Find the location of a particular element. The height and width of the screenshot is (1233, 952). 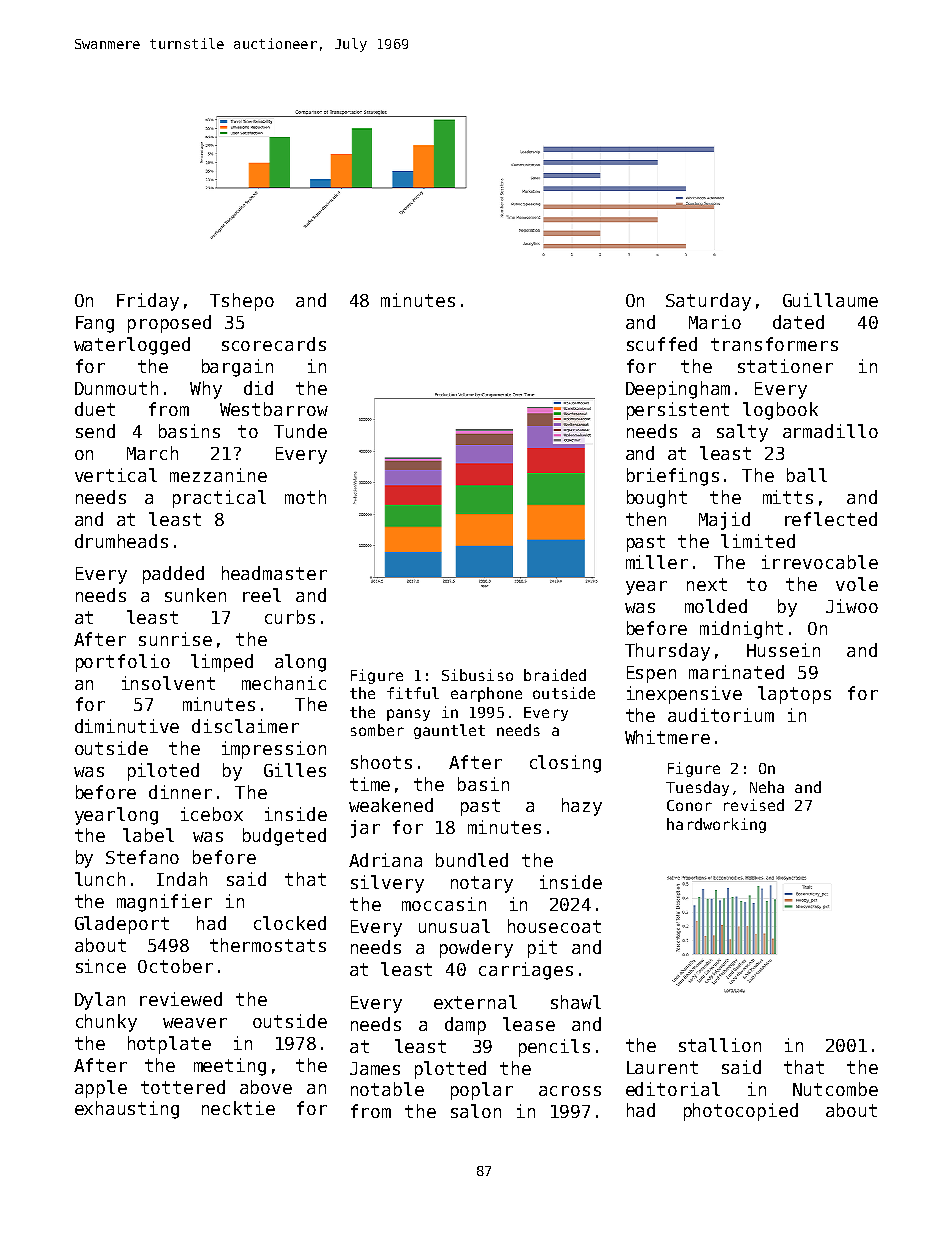

insolvent is located at coordinates (168, 683).
